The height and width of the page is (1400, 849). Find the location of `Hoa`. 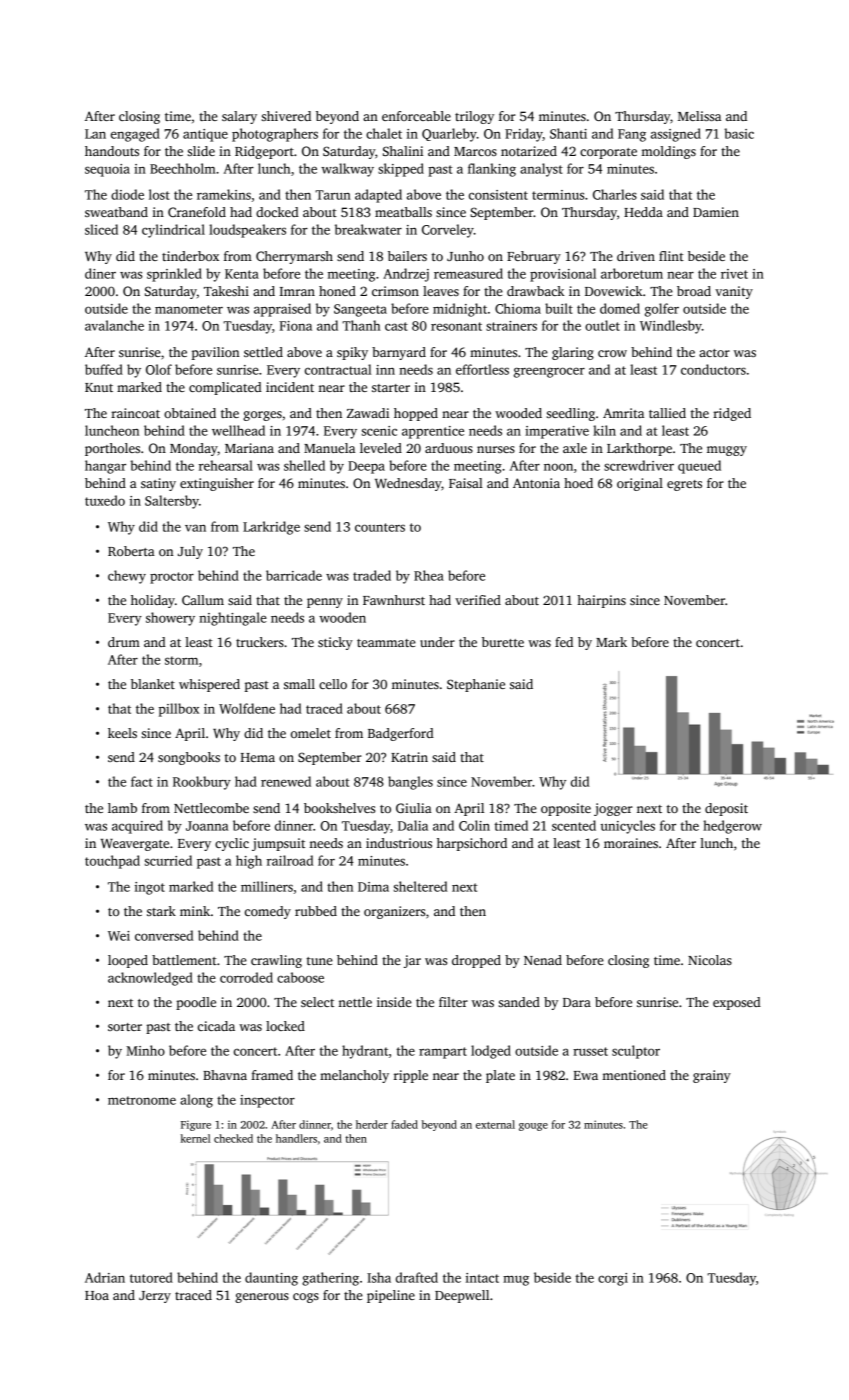

Hoa is located at coordinates (97, 1295).
